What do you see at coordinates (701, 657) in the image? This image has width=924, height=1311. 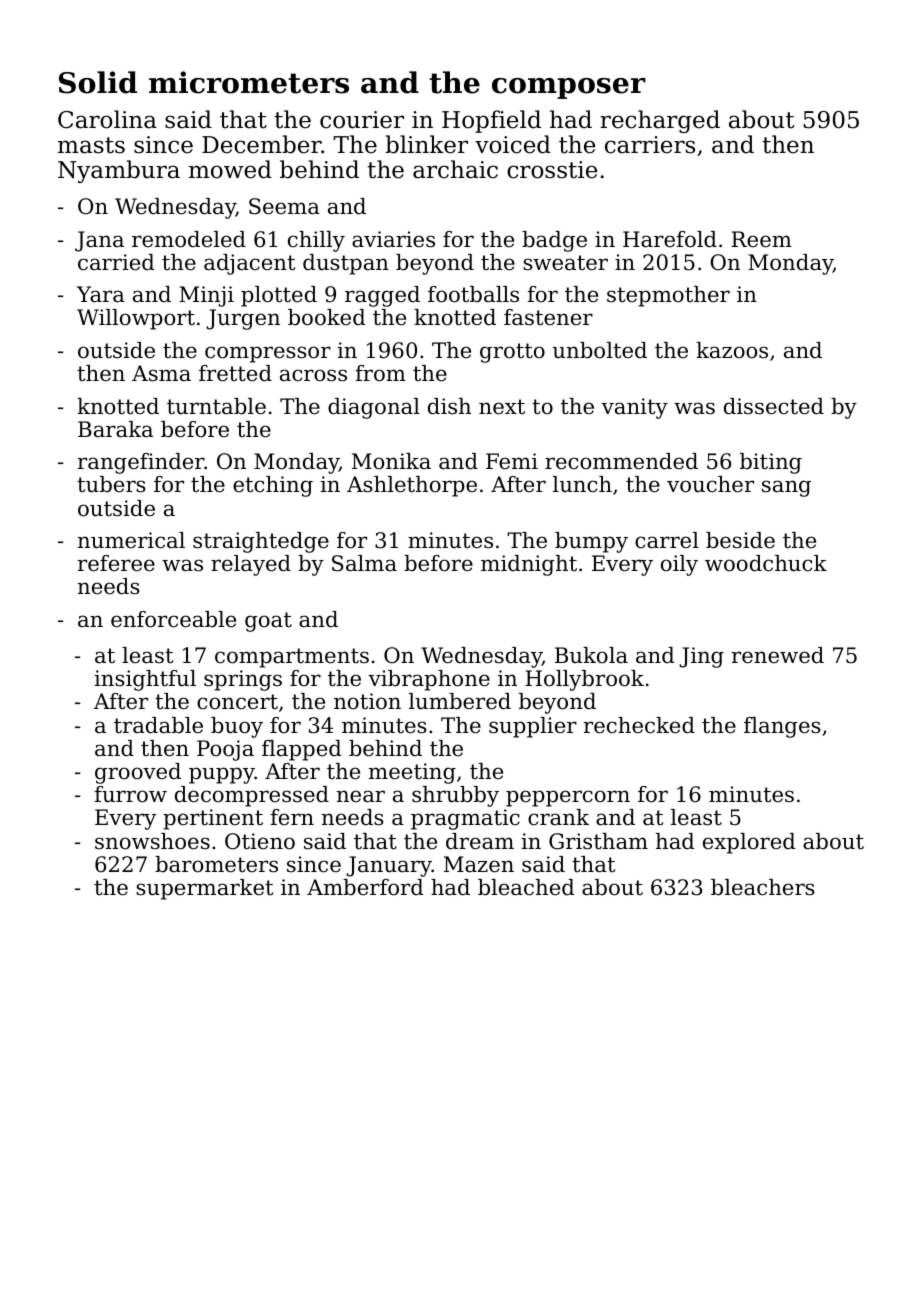 I see `Jing` at bounding box center [701, 657].
